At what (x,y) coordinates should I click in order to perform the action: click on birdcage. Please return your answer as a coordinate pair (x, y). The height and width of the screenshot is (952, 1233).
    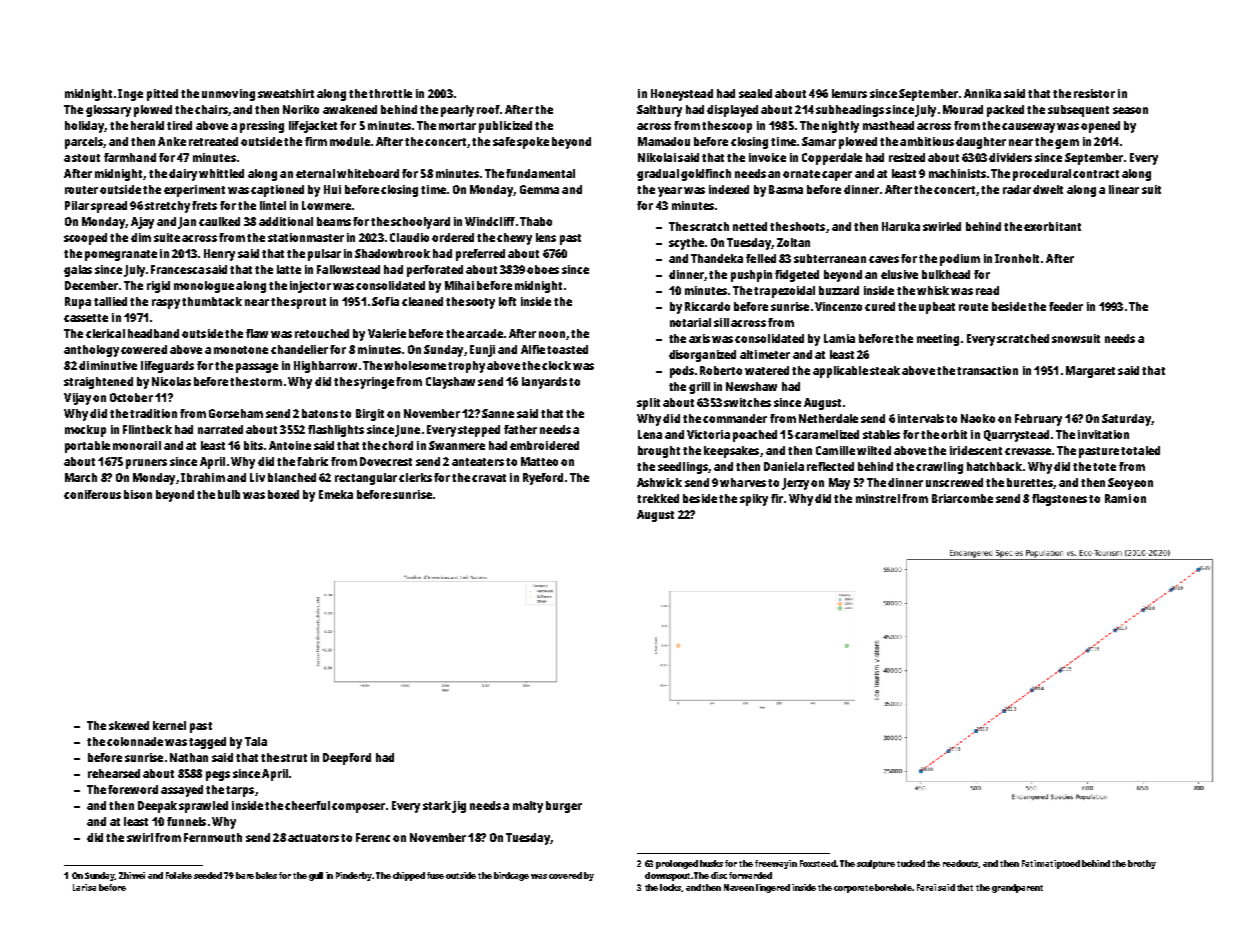
    Looking at the image, I should click on (511, 876).
